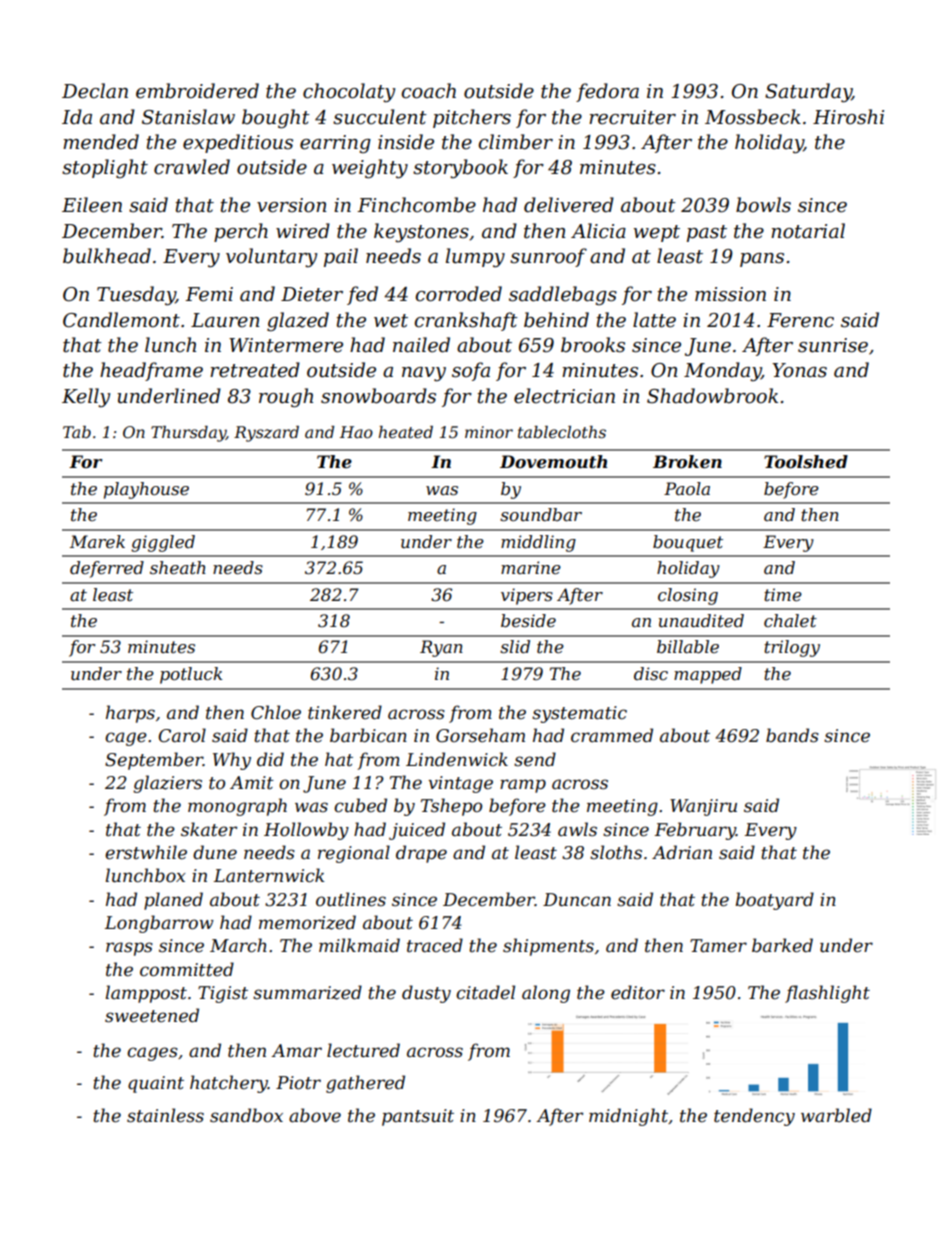 The width and height of the screenshot is (952, 1233). I want to click on pantsuit, so click(418, 1117).
